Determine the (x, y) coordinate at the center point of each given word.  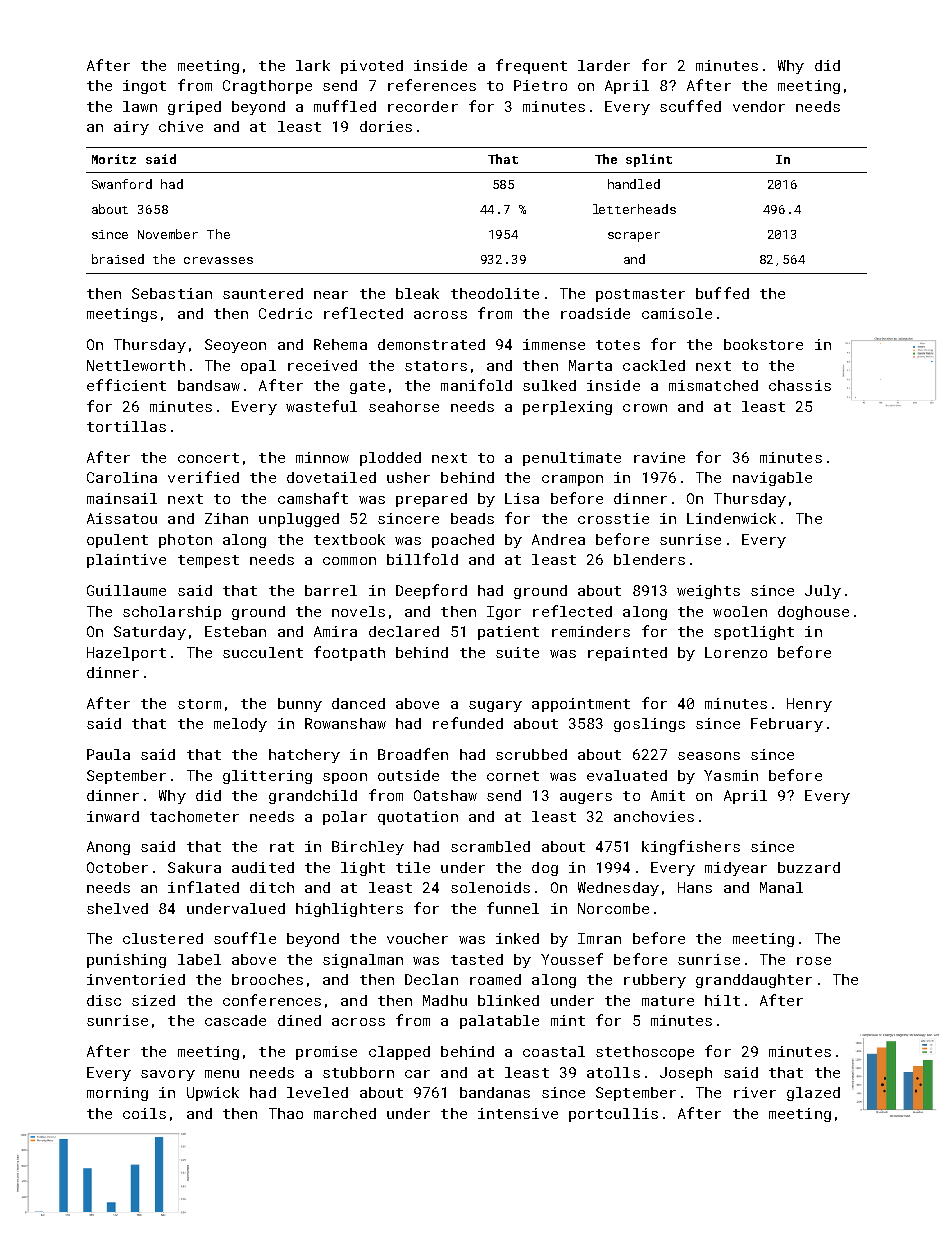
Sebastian (172, 293)
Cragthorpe (267, 87)
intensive (518, 1113)
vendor (759, 106)
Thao (286, 1113)
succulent (263, 652)
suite (517, 652)
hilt (722, 1000)
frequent (531, 66)
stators (436, 366)
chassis (800, 385)
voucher (417, 938)
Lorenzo (736, 652)
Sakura (194, 867)
